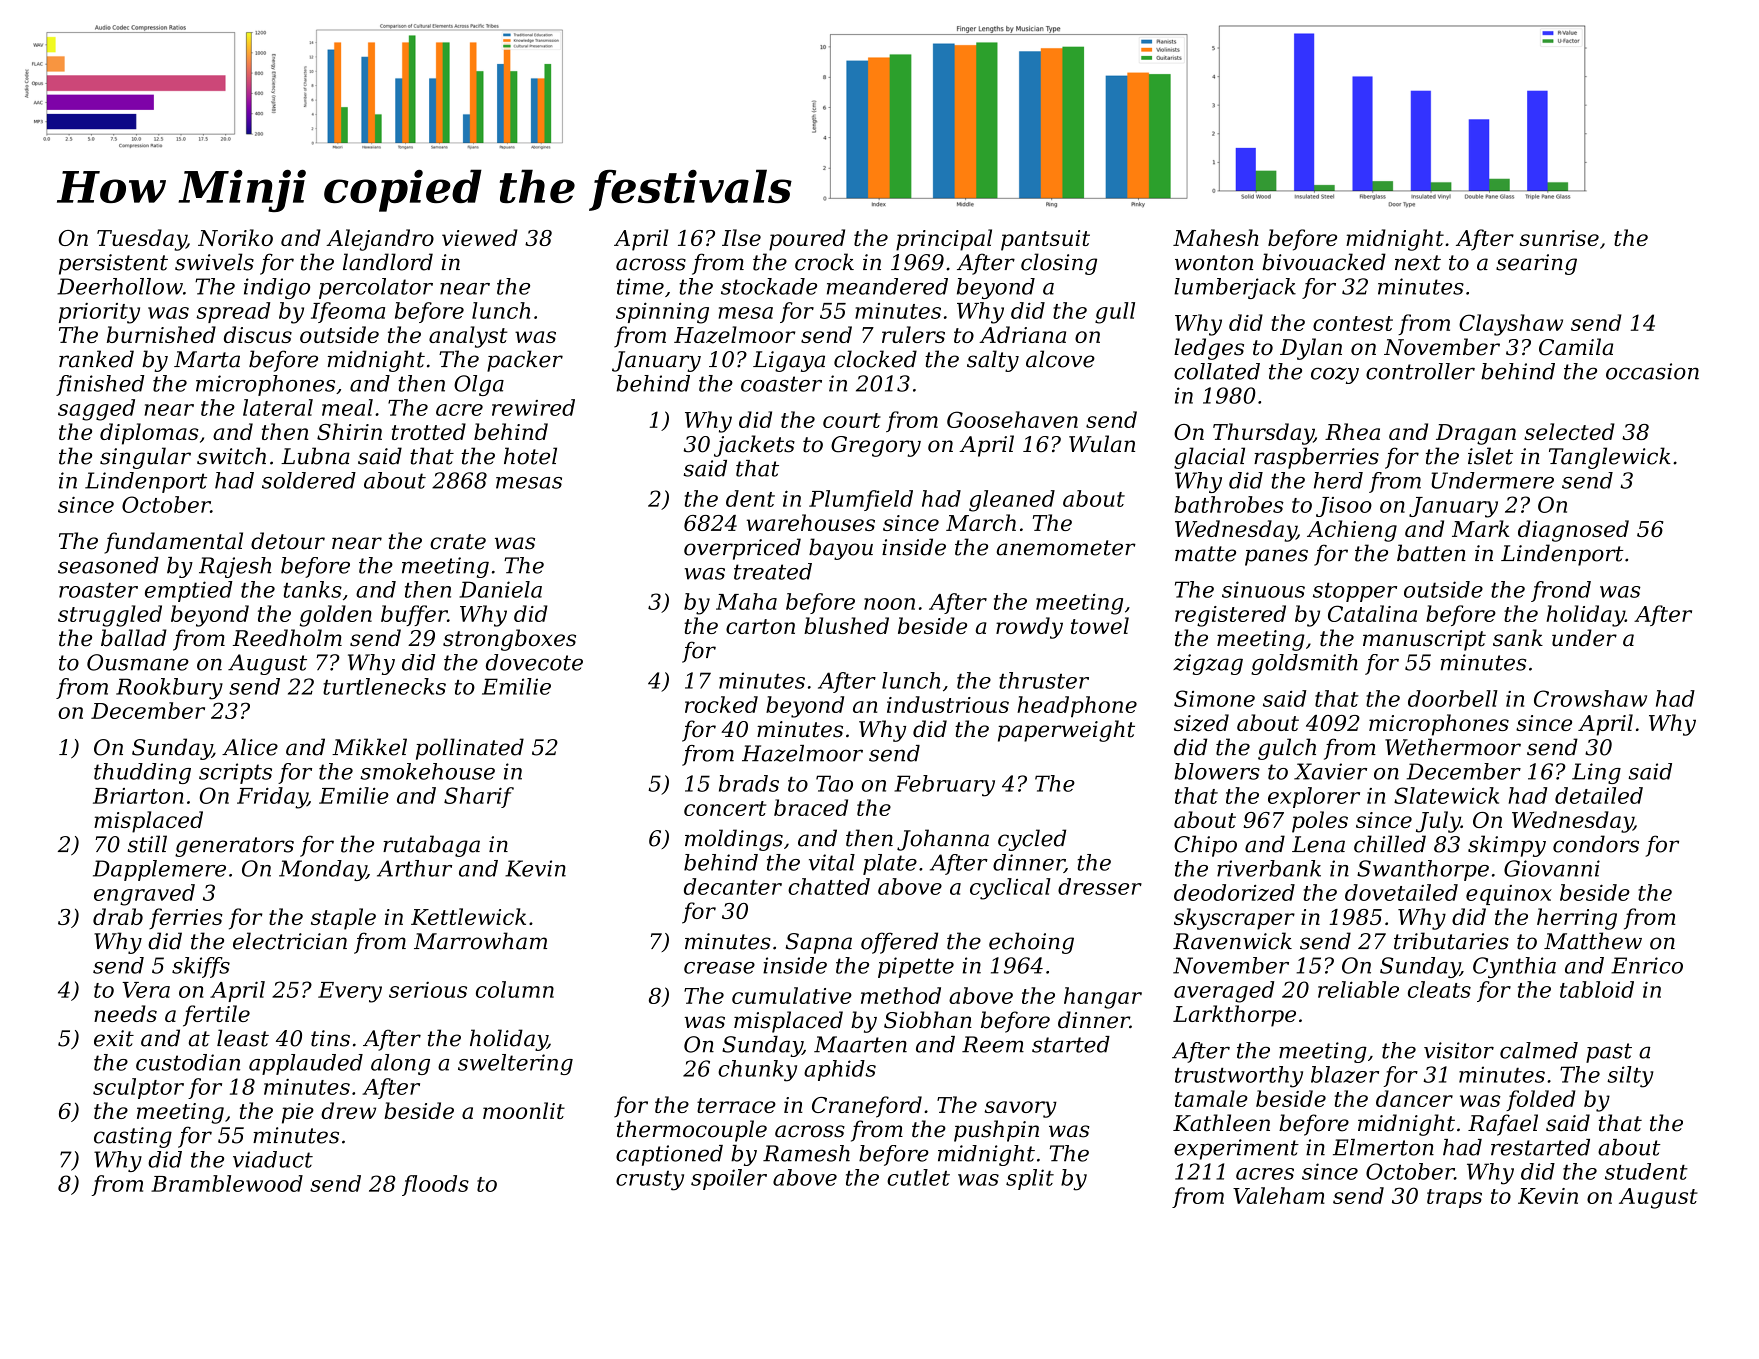 This screenshot has width=1759, height=1359. What do you see at coordinates (1314, 797) in the screenshot?
I see `explorer` at bounding box center [1314, 797].
